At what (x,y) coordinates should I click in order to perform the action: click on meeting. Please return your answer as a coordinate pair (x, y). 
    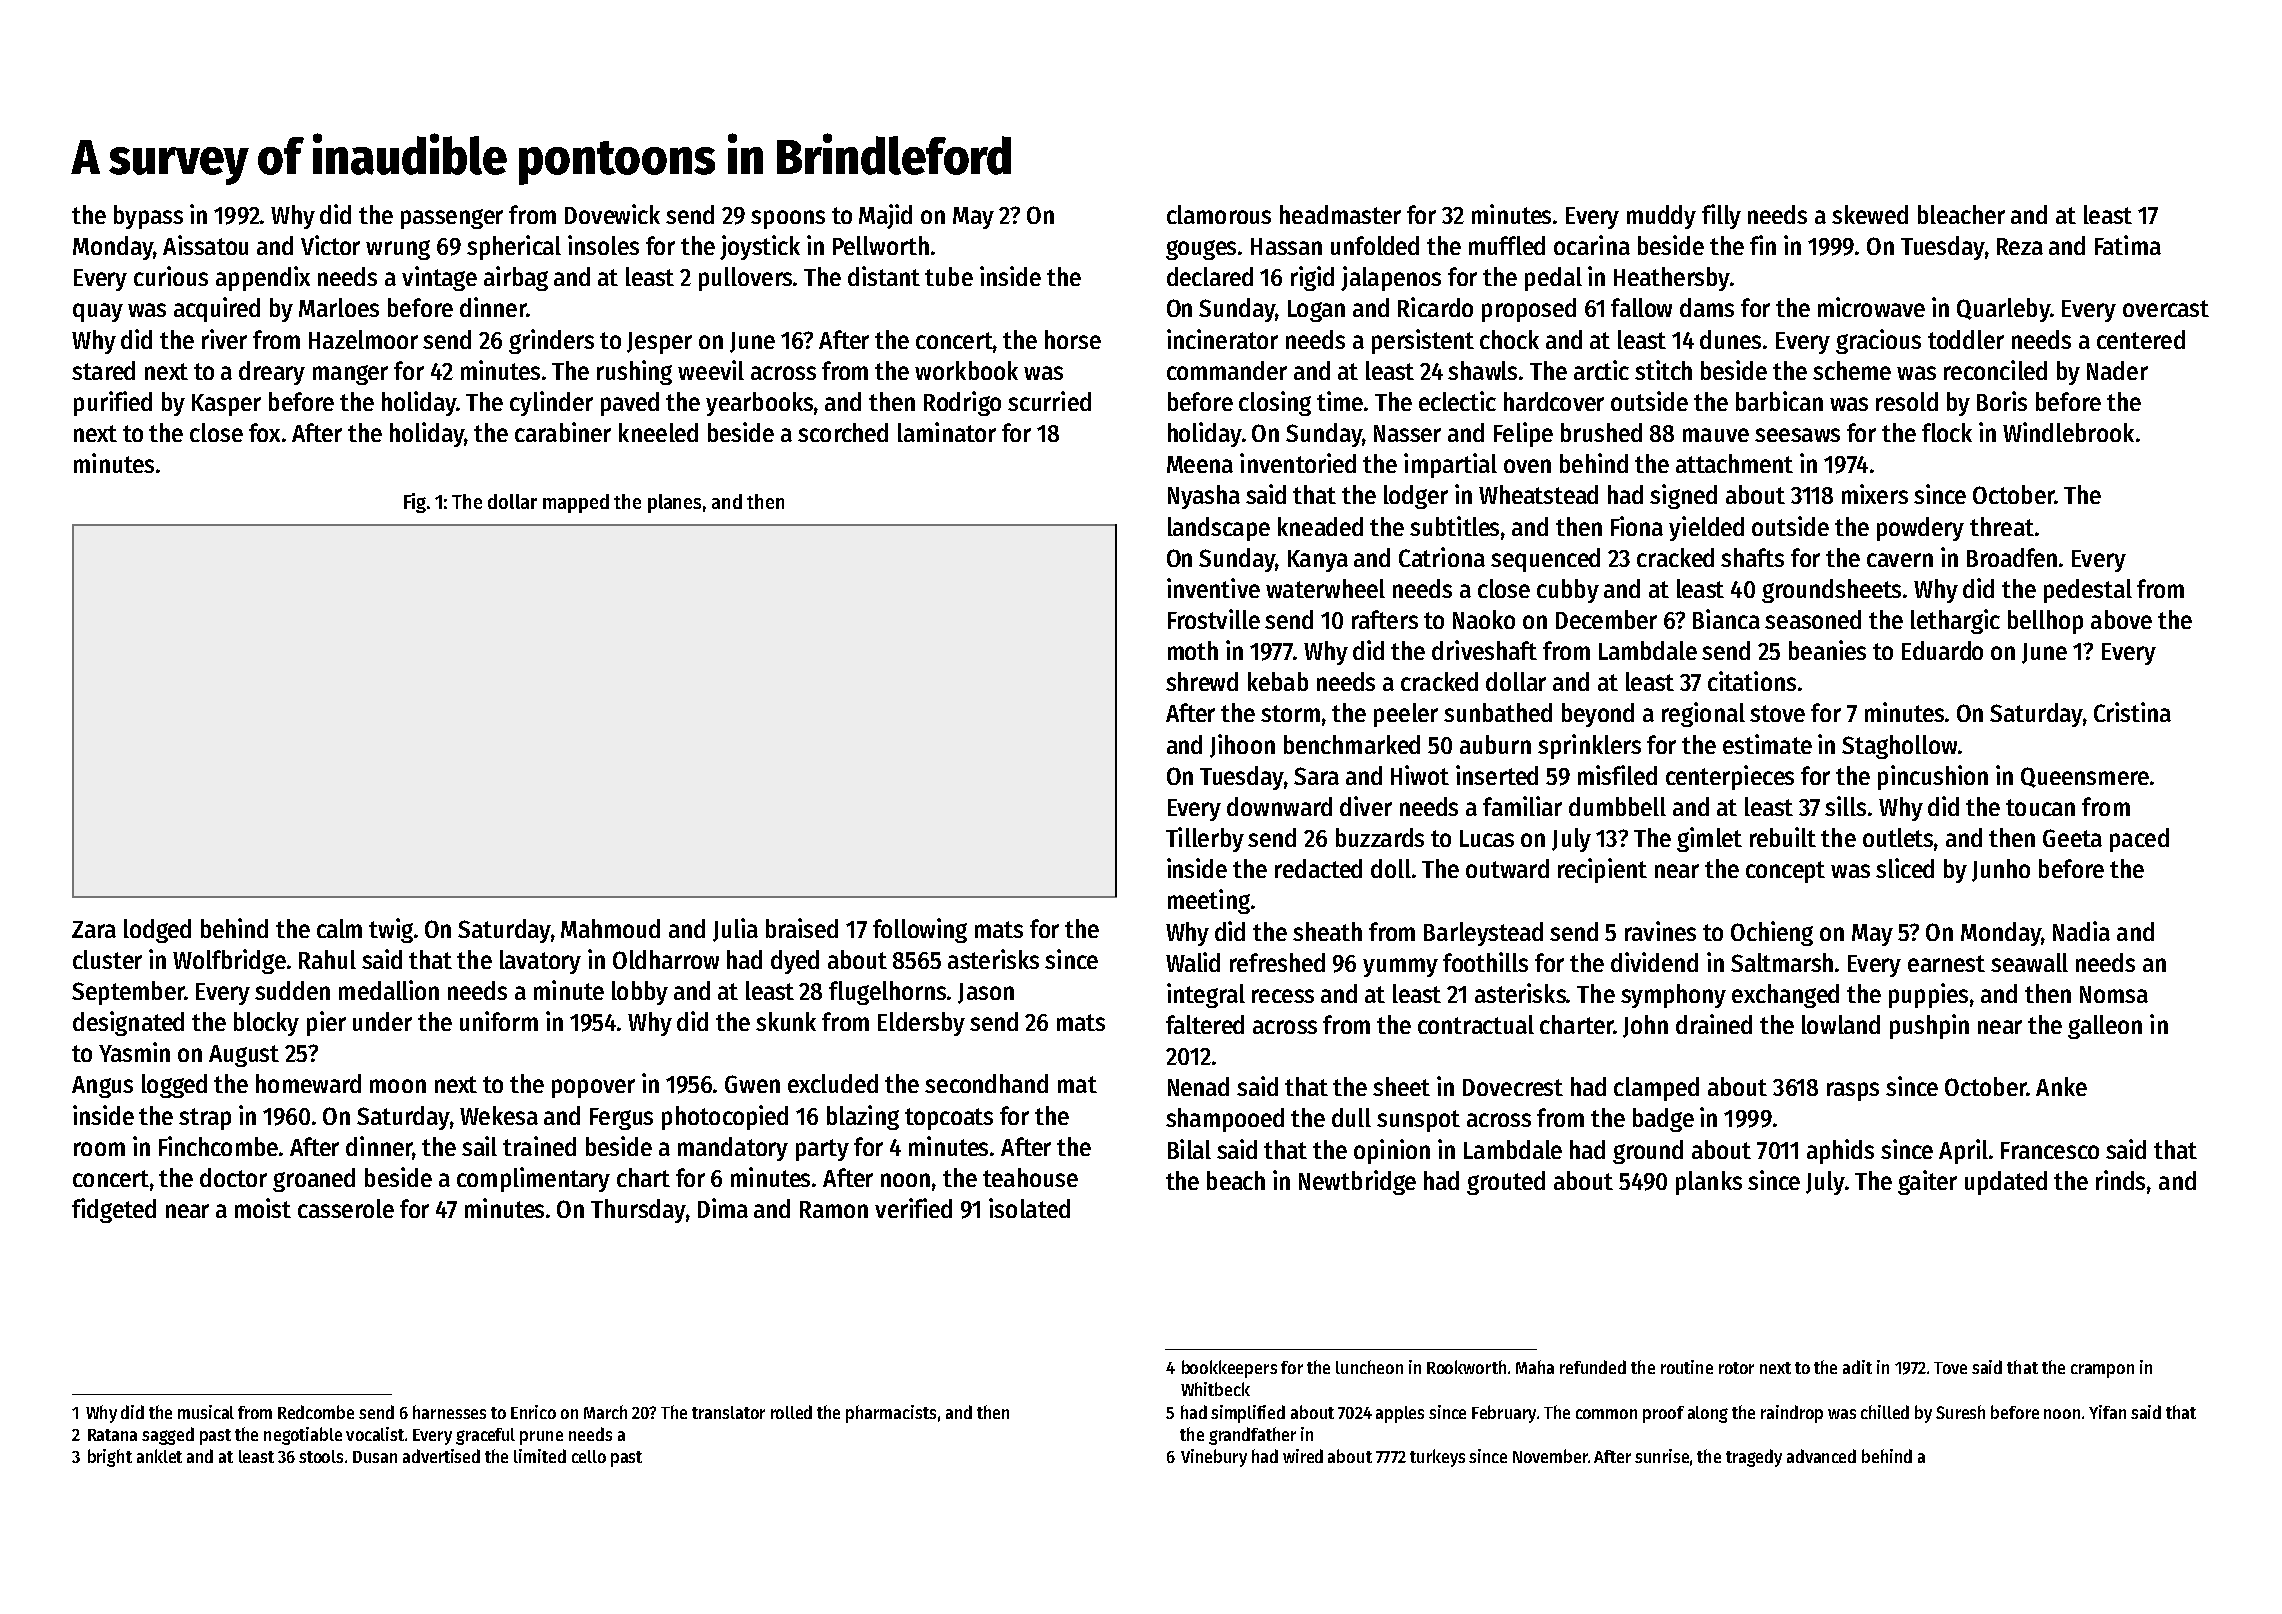
    Looking at the image, I should click on (1209, 901).
